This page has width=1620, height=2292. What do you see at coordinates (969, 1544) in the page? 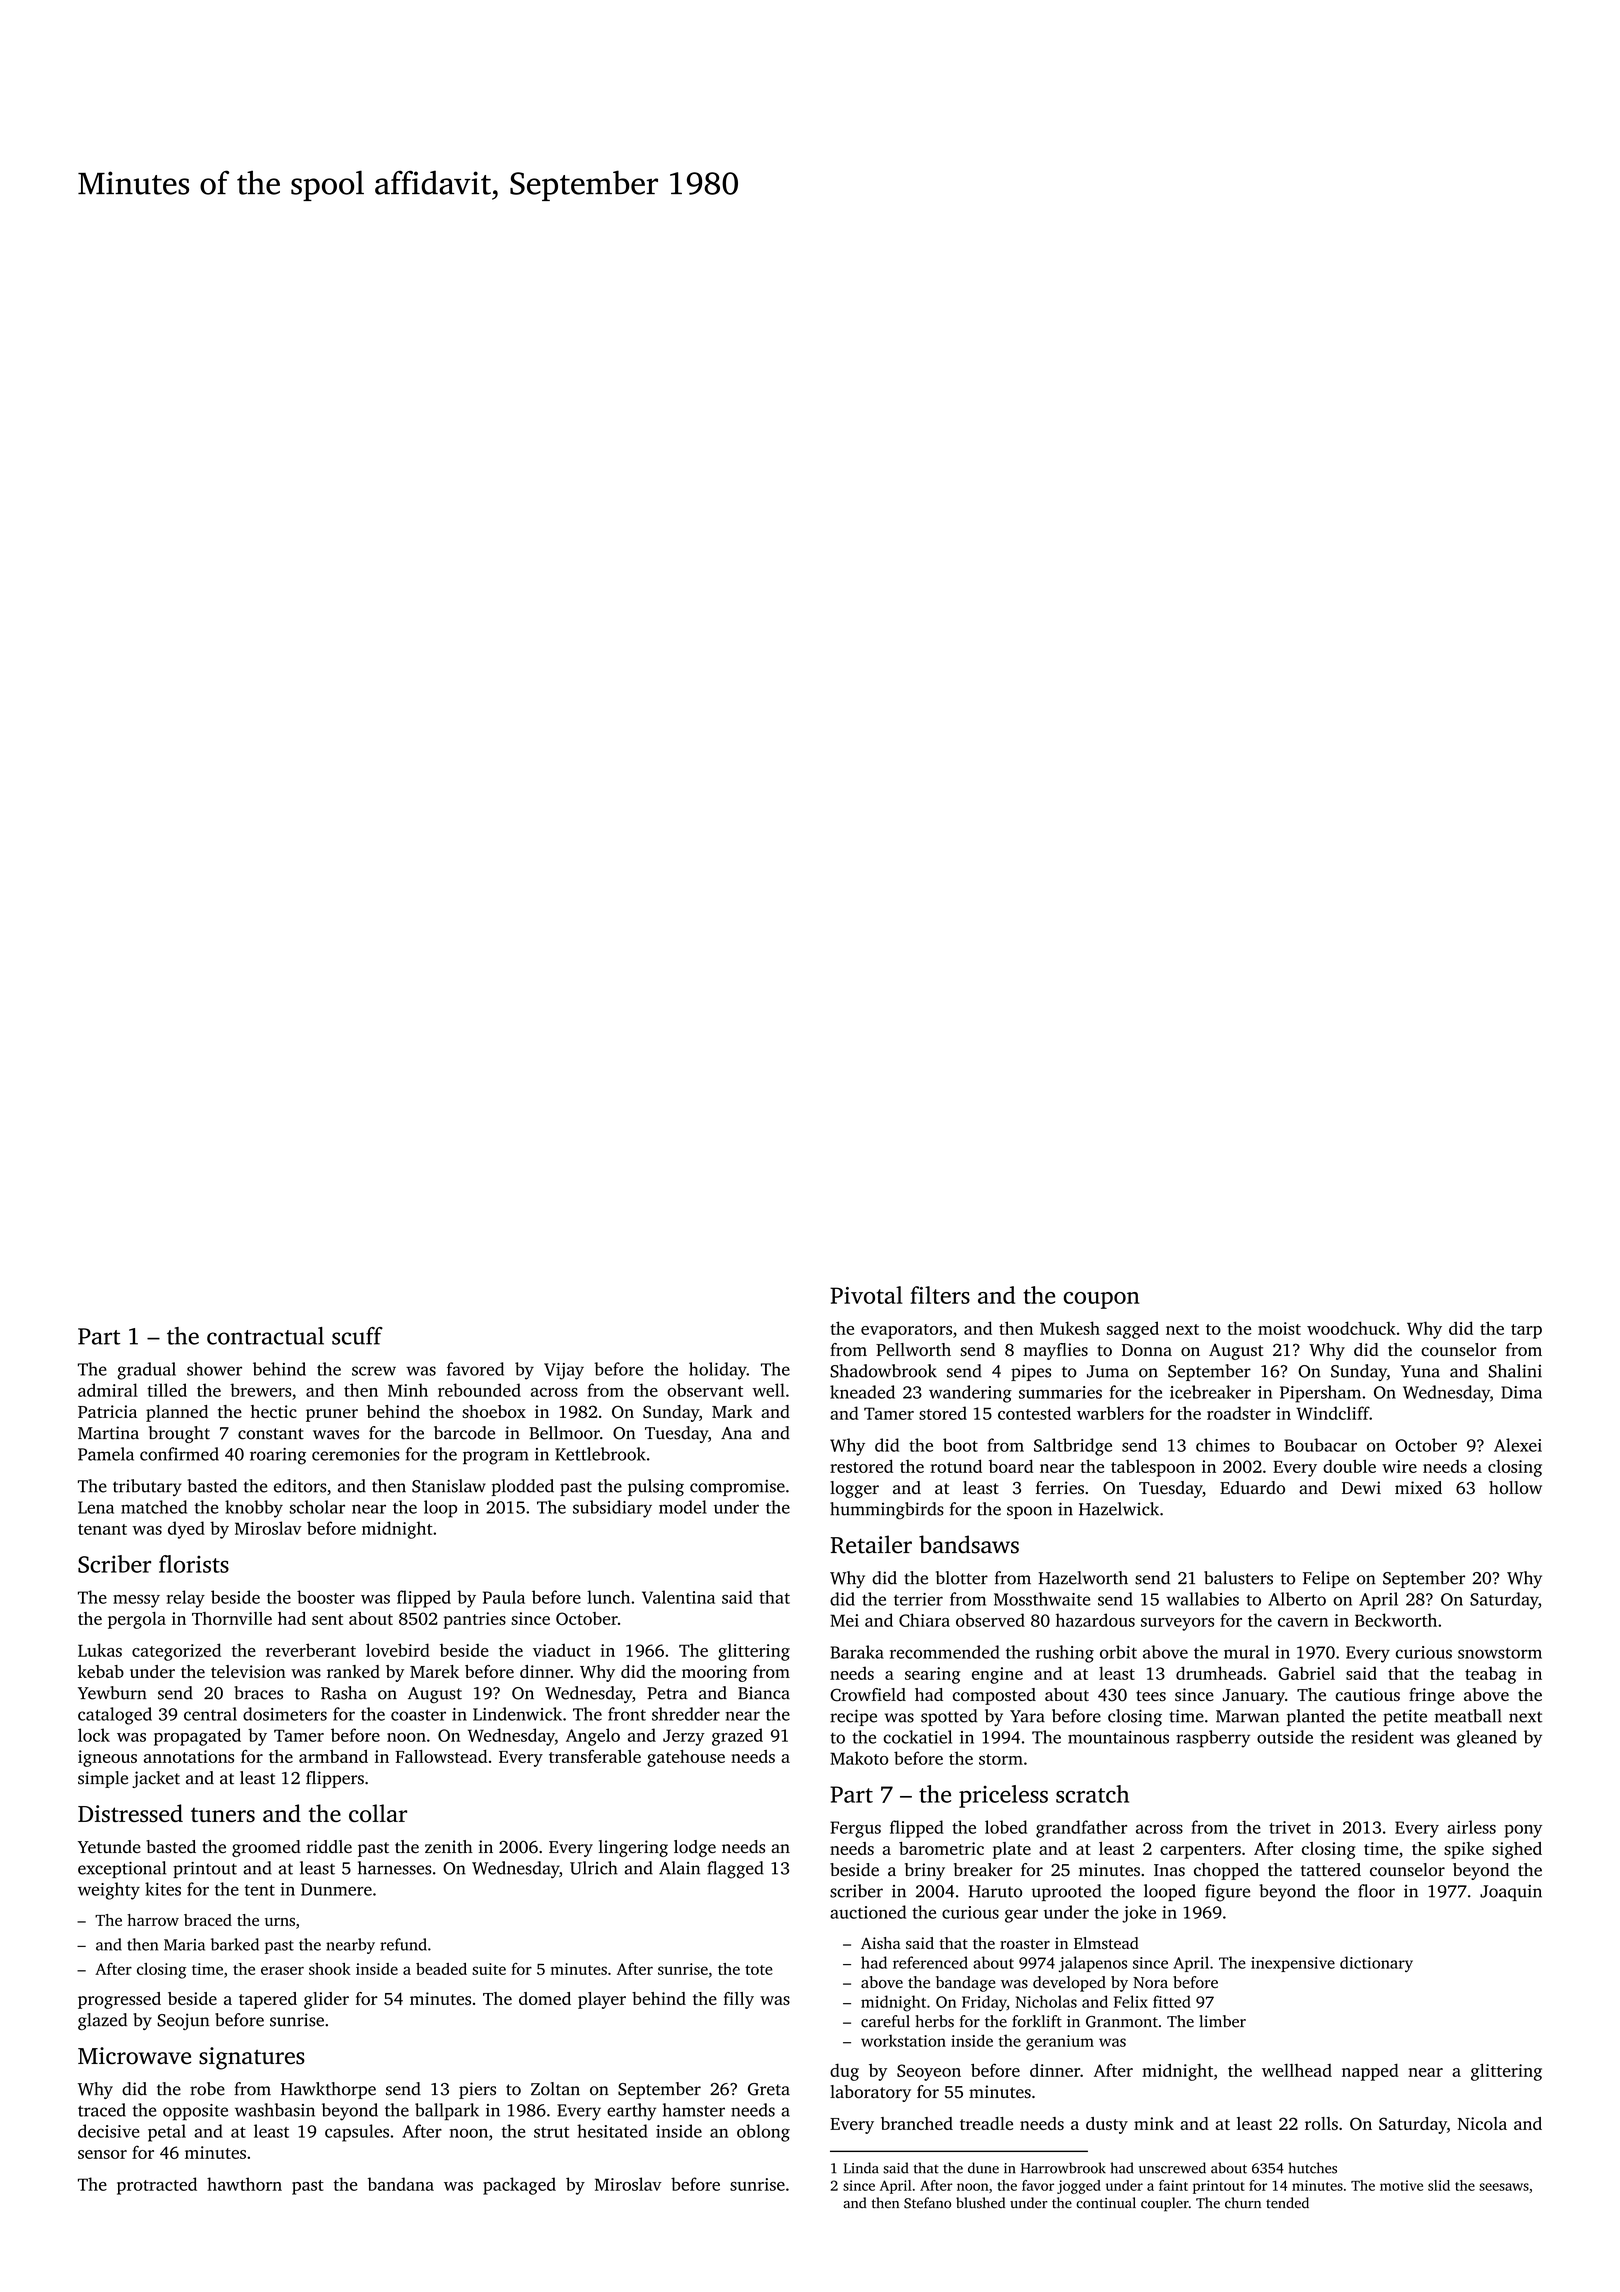
I see `bandsaws` at bounding box center [969, 1544].
